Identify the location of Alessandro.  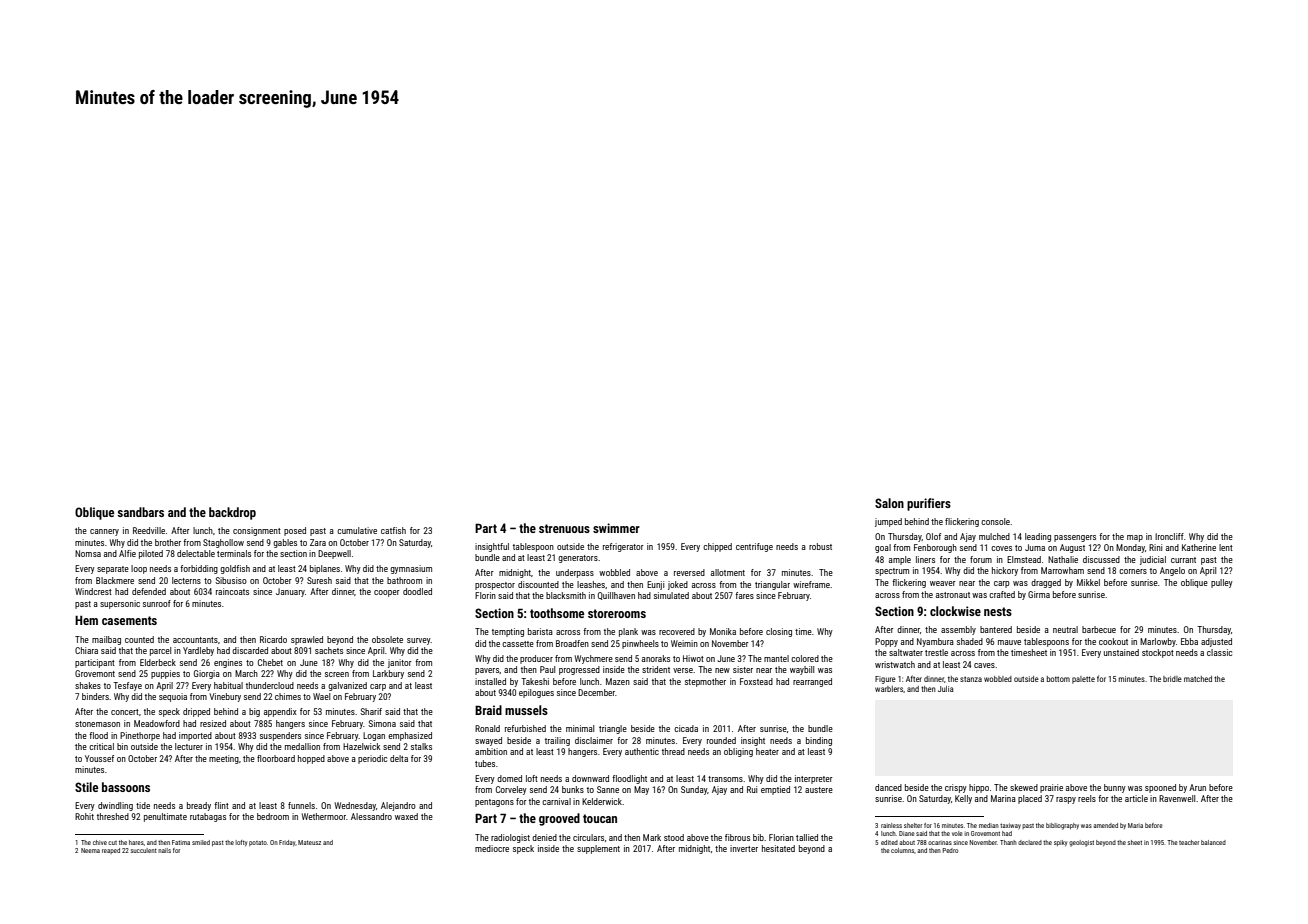
(371, 816).
